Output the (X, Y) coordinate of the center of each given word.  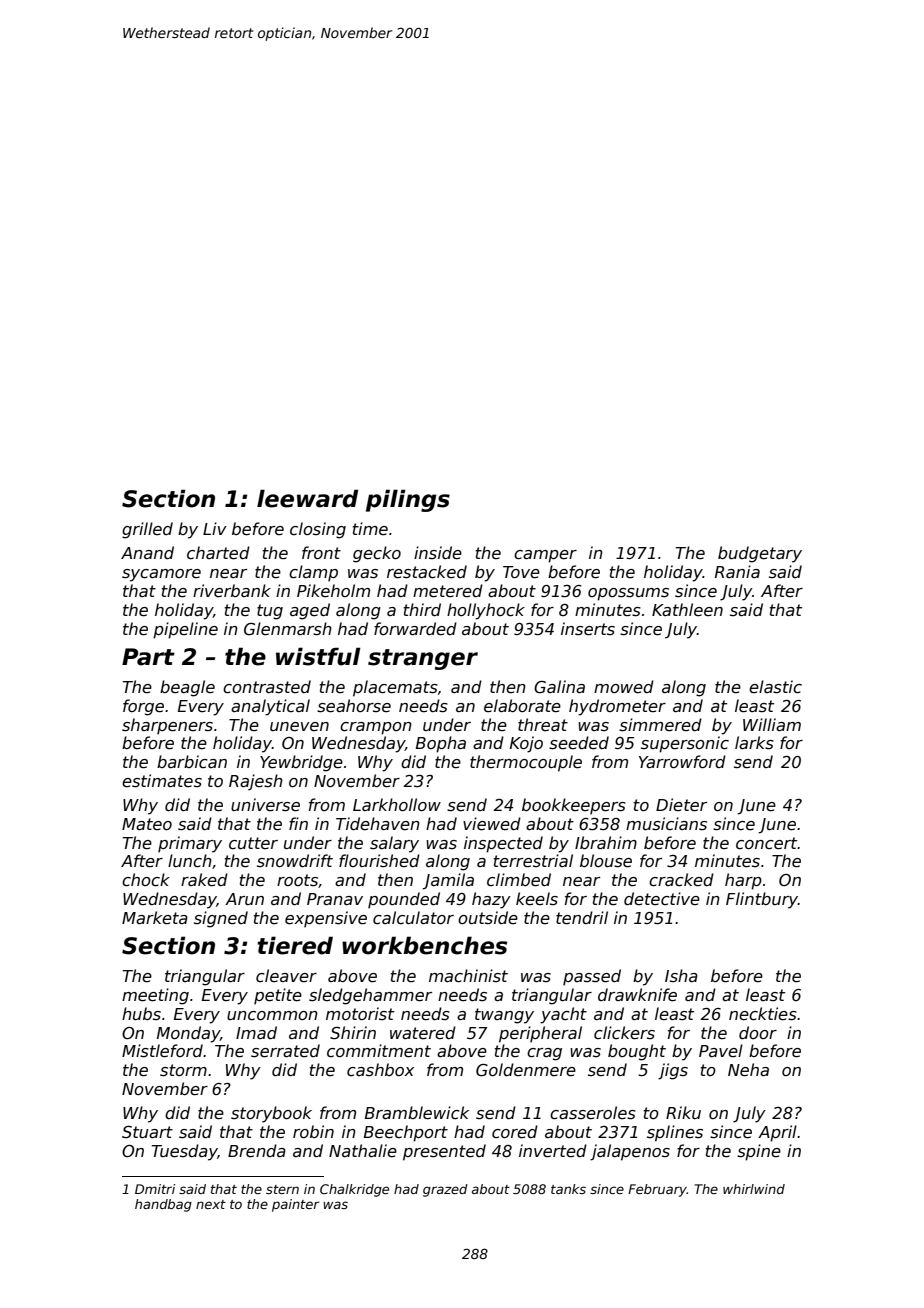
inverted (553, 1151)
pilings (408, 500)
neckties (763, 1014)
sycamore (161, 575)
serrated (285, 1051)
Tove (521, 572)
